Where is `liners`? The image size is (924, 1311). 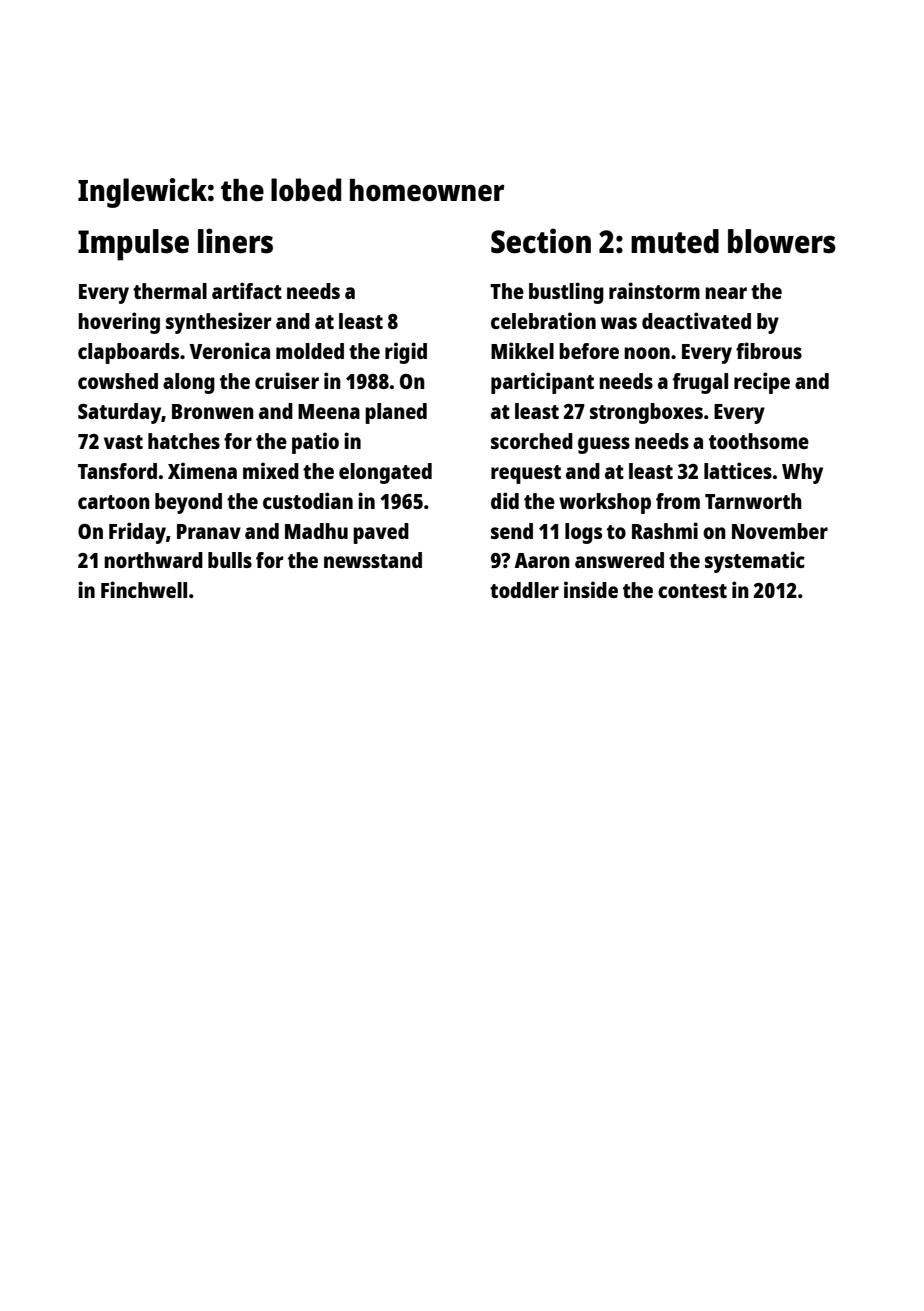 liners is located at coordinates (235, 241).
